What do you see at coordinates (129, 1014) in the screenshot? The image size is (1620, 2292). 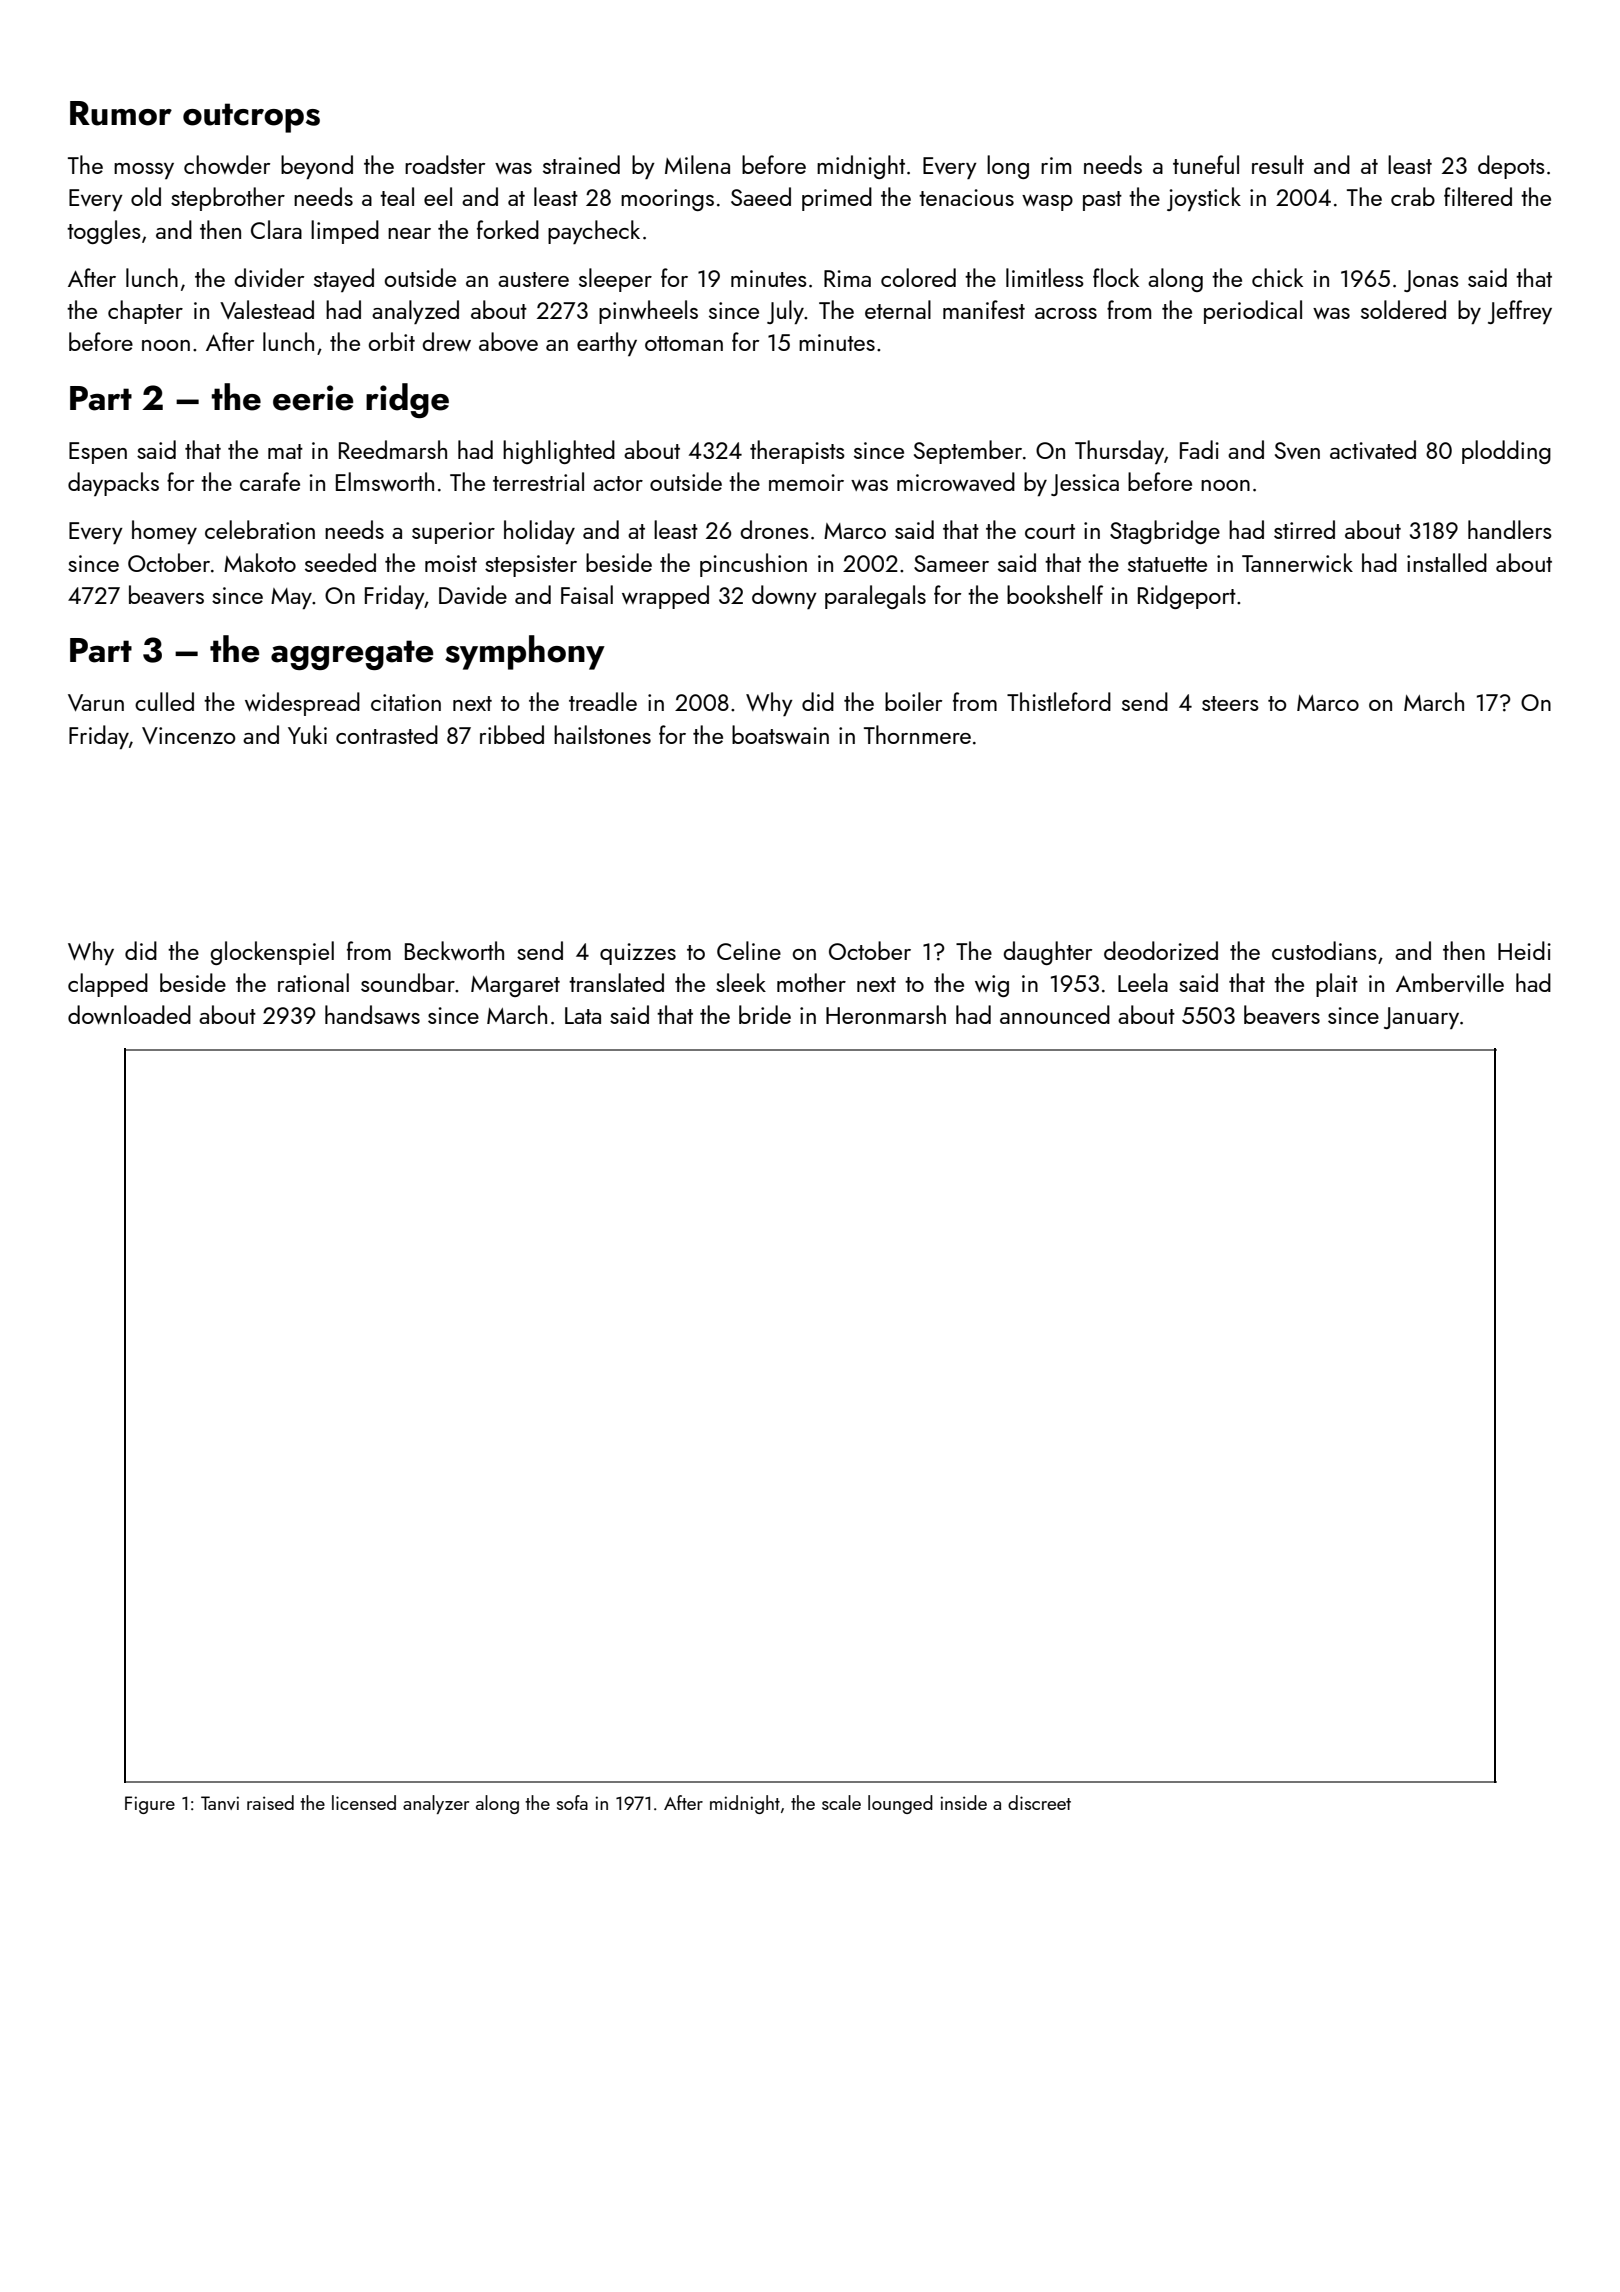 I see `downloaded` at bounding box center [129, 1014].
